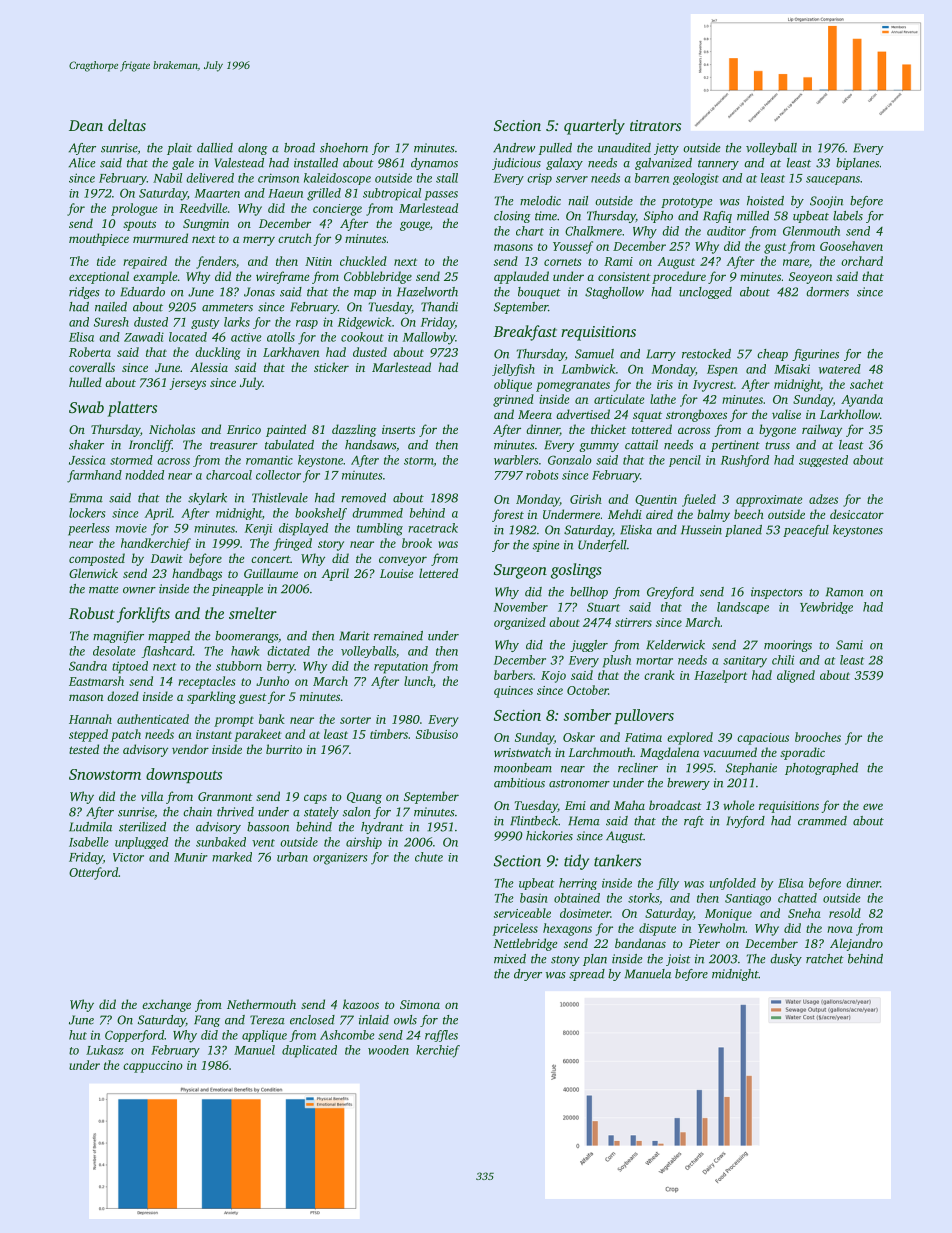 Image resolution: width=952 pixels, height=1233 pixels. I want to click on titrators, so click(655, 125).
